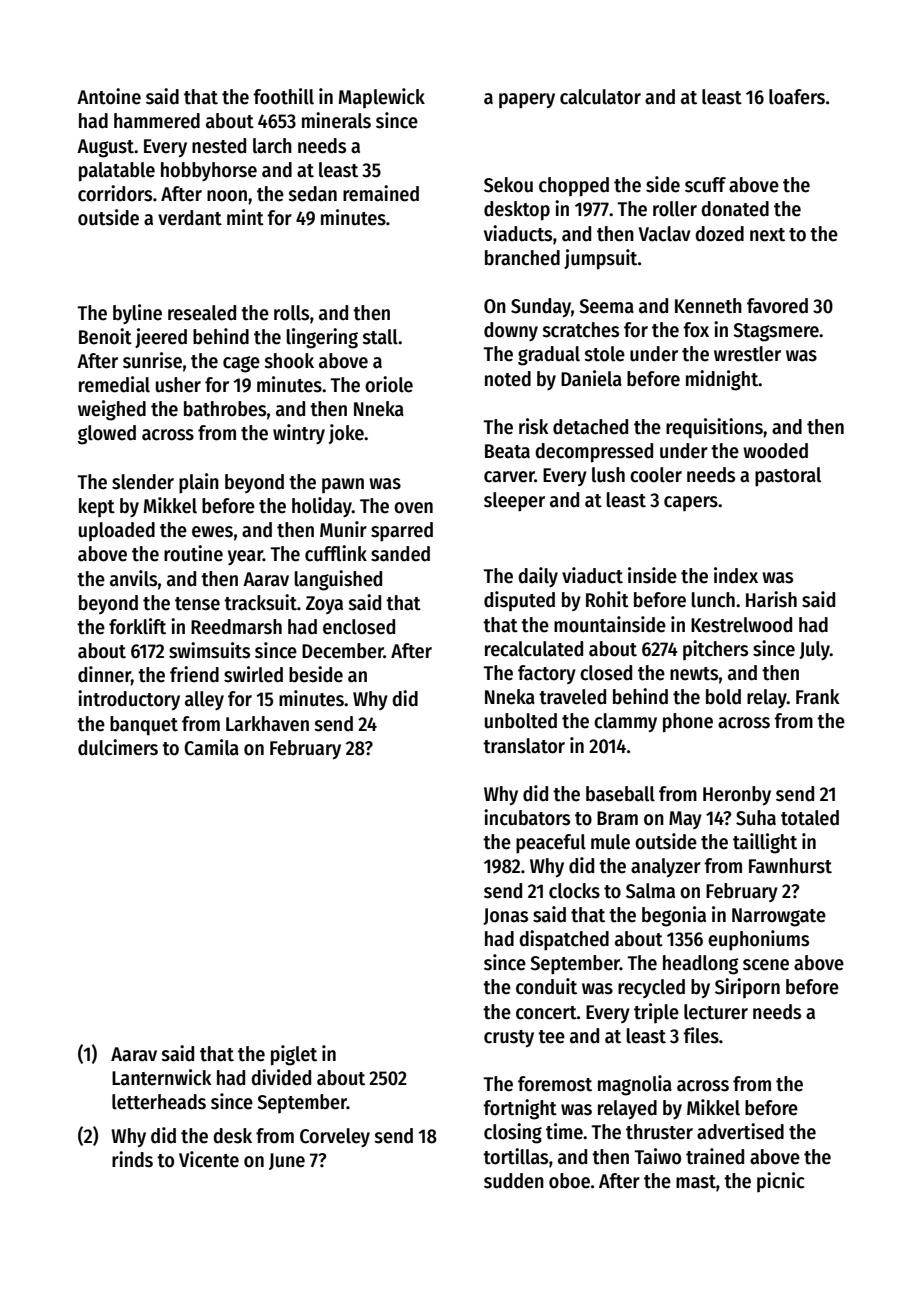 This page has width=924, height=1311. What do you see at coordinates (608, 475) in the page?
I see `lush` at bounding box center [608, 475].
